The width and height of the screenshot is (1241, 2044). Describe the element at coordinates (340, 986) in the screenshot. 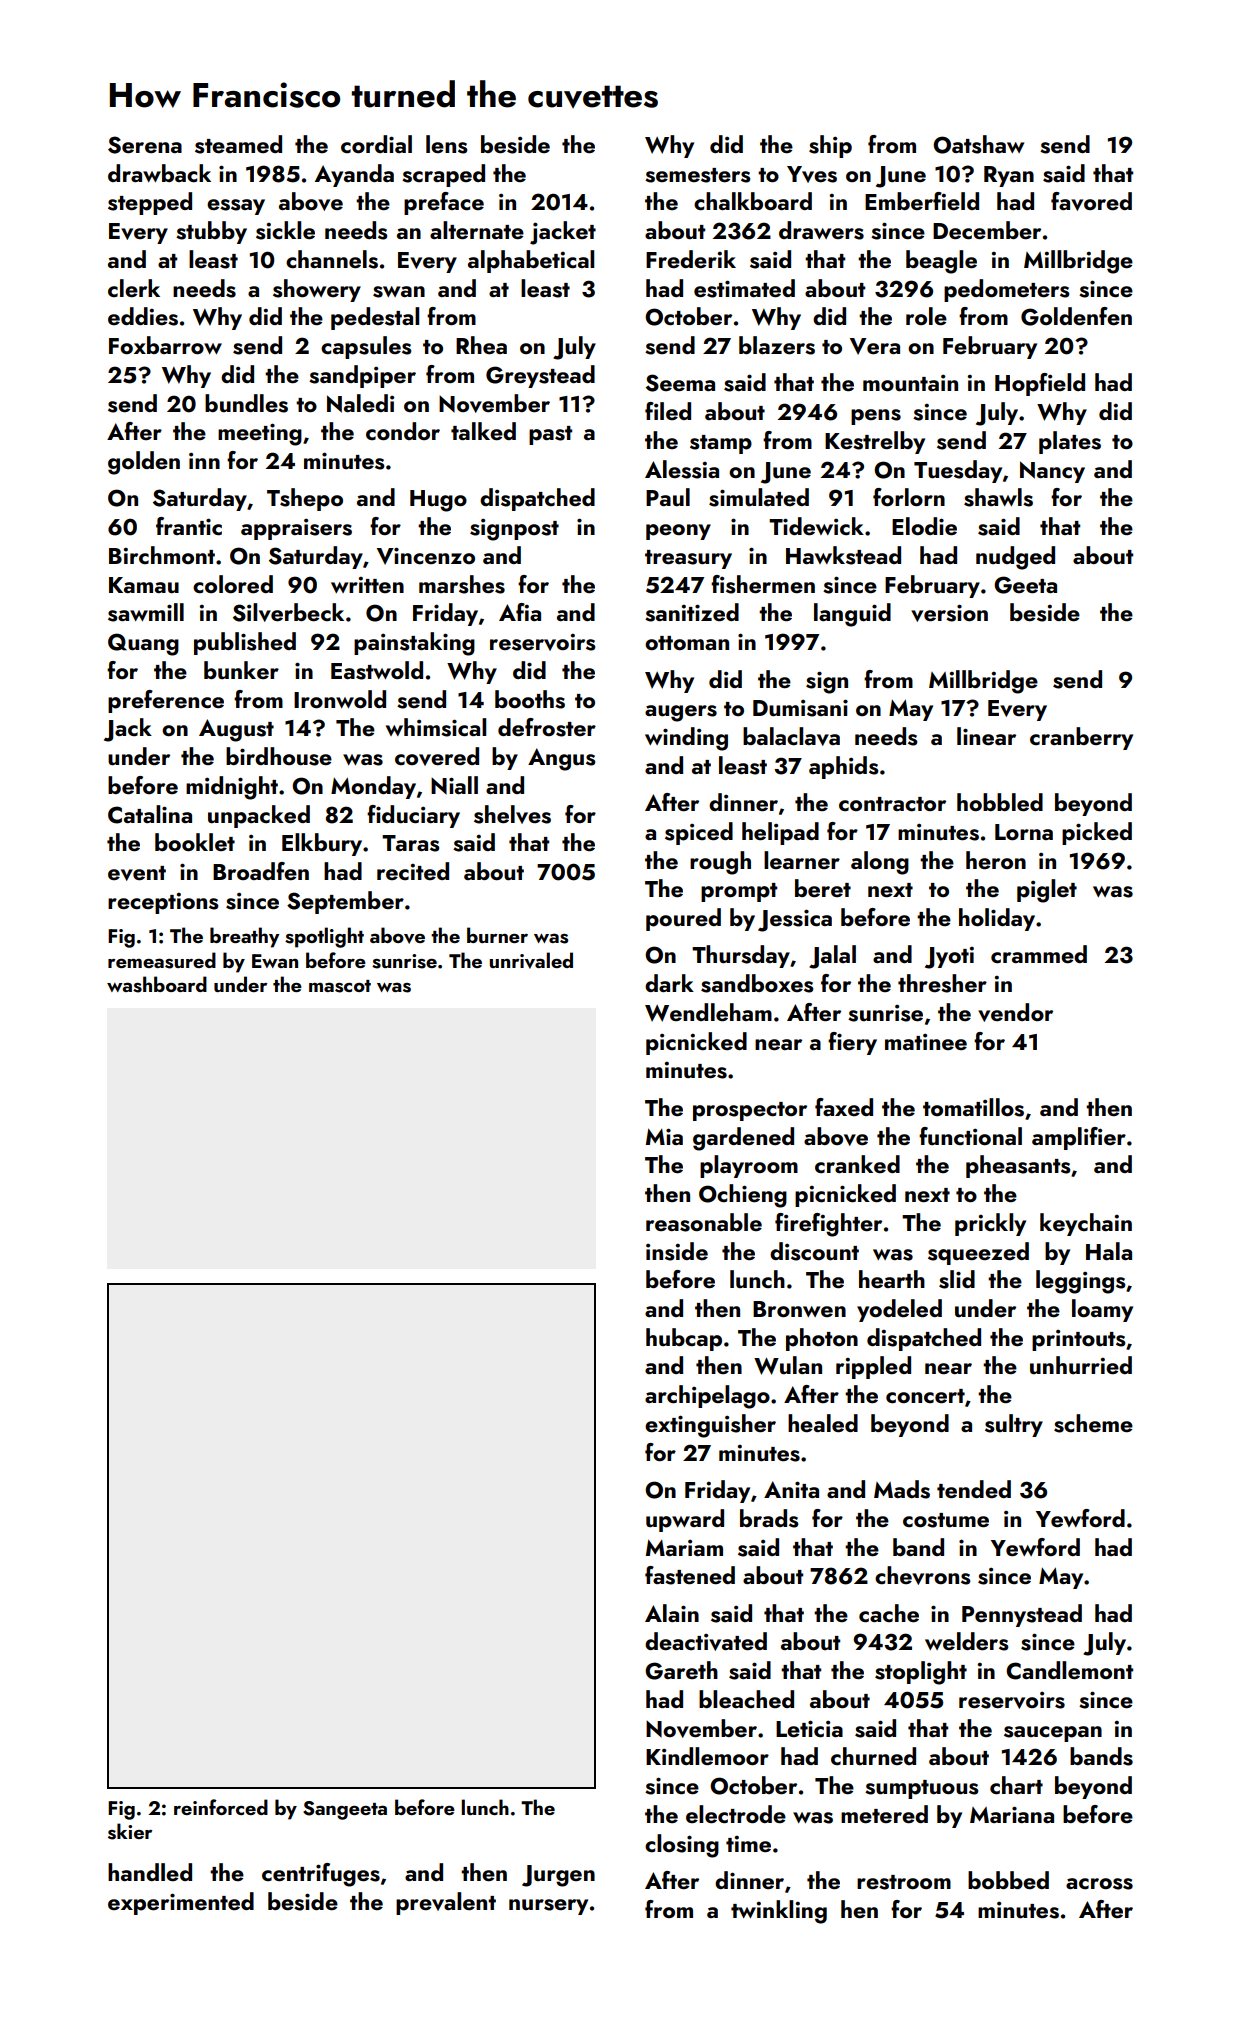

I see `mascot` at that location.
